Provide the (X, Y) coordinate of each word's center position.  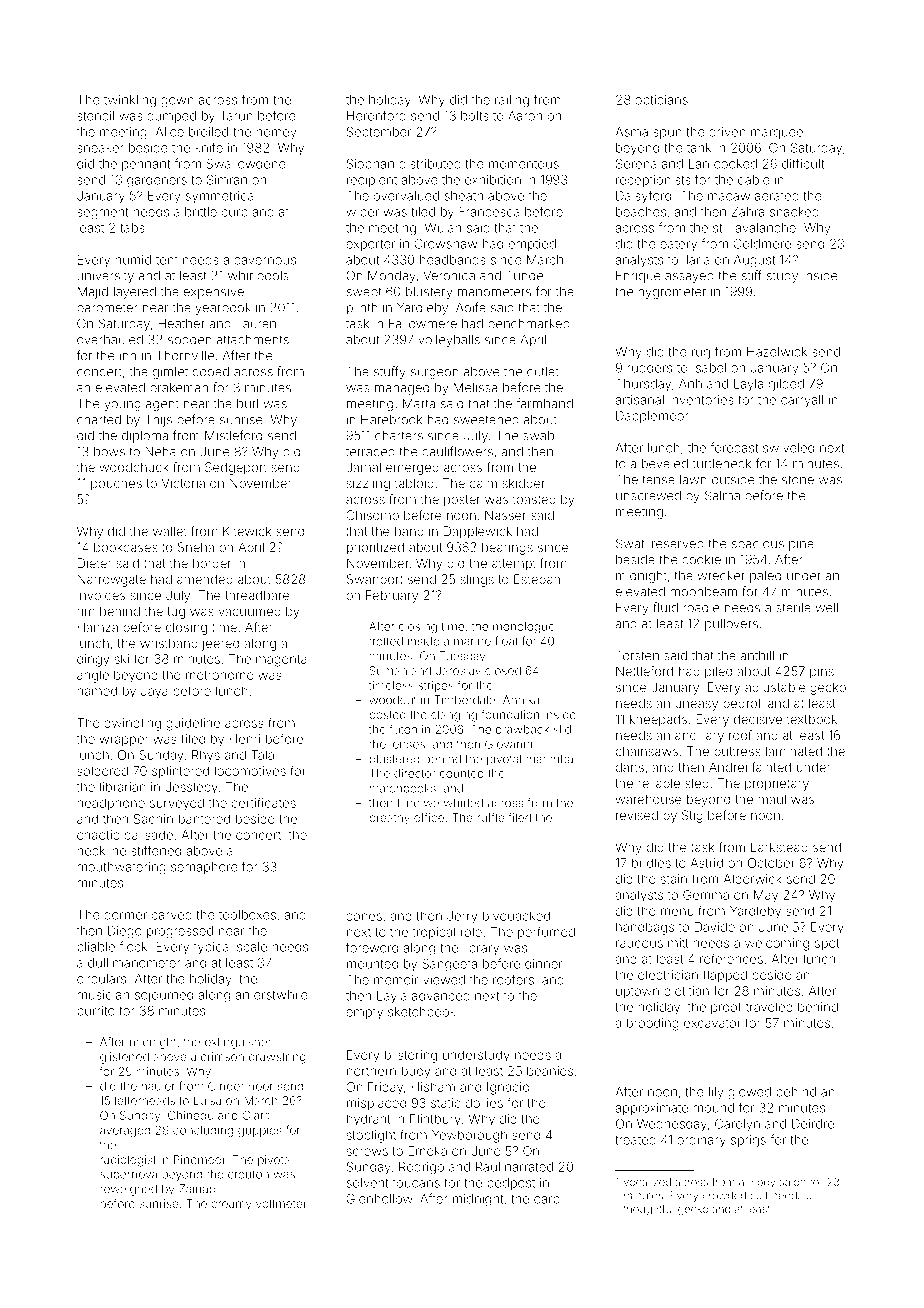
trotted (386, 641)
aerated (777, 196)
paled (765, 577)
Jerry (462, 917)
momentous (524, 164)
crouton (248, 1174)
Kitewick (247, 531)
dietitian (686, 991)
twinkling (130, 101)
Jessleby (191, 788)
